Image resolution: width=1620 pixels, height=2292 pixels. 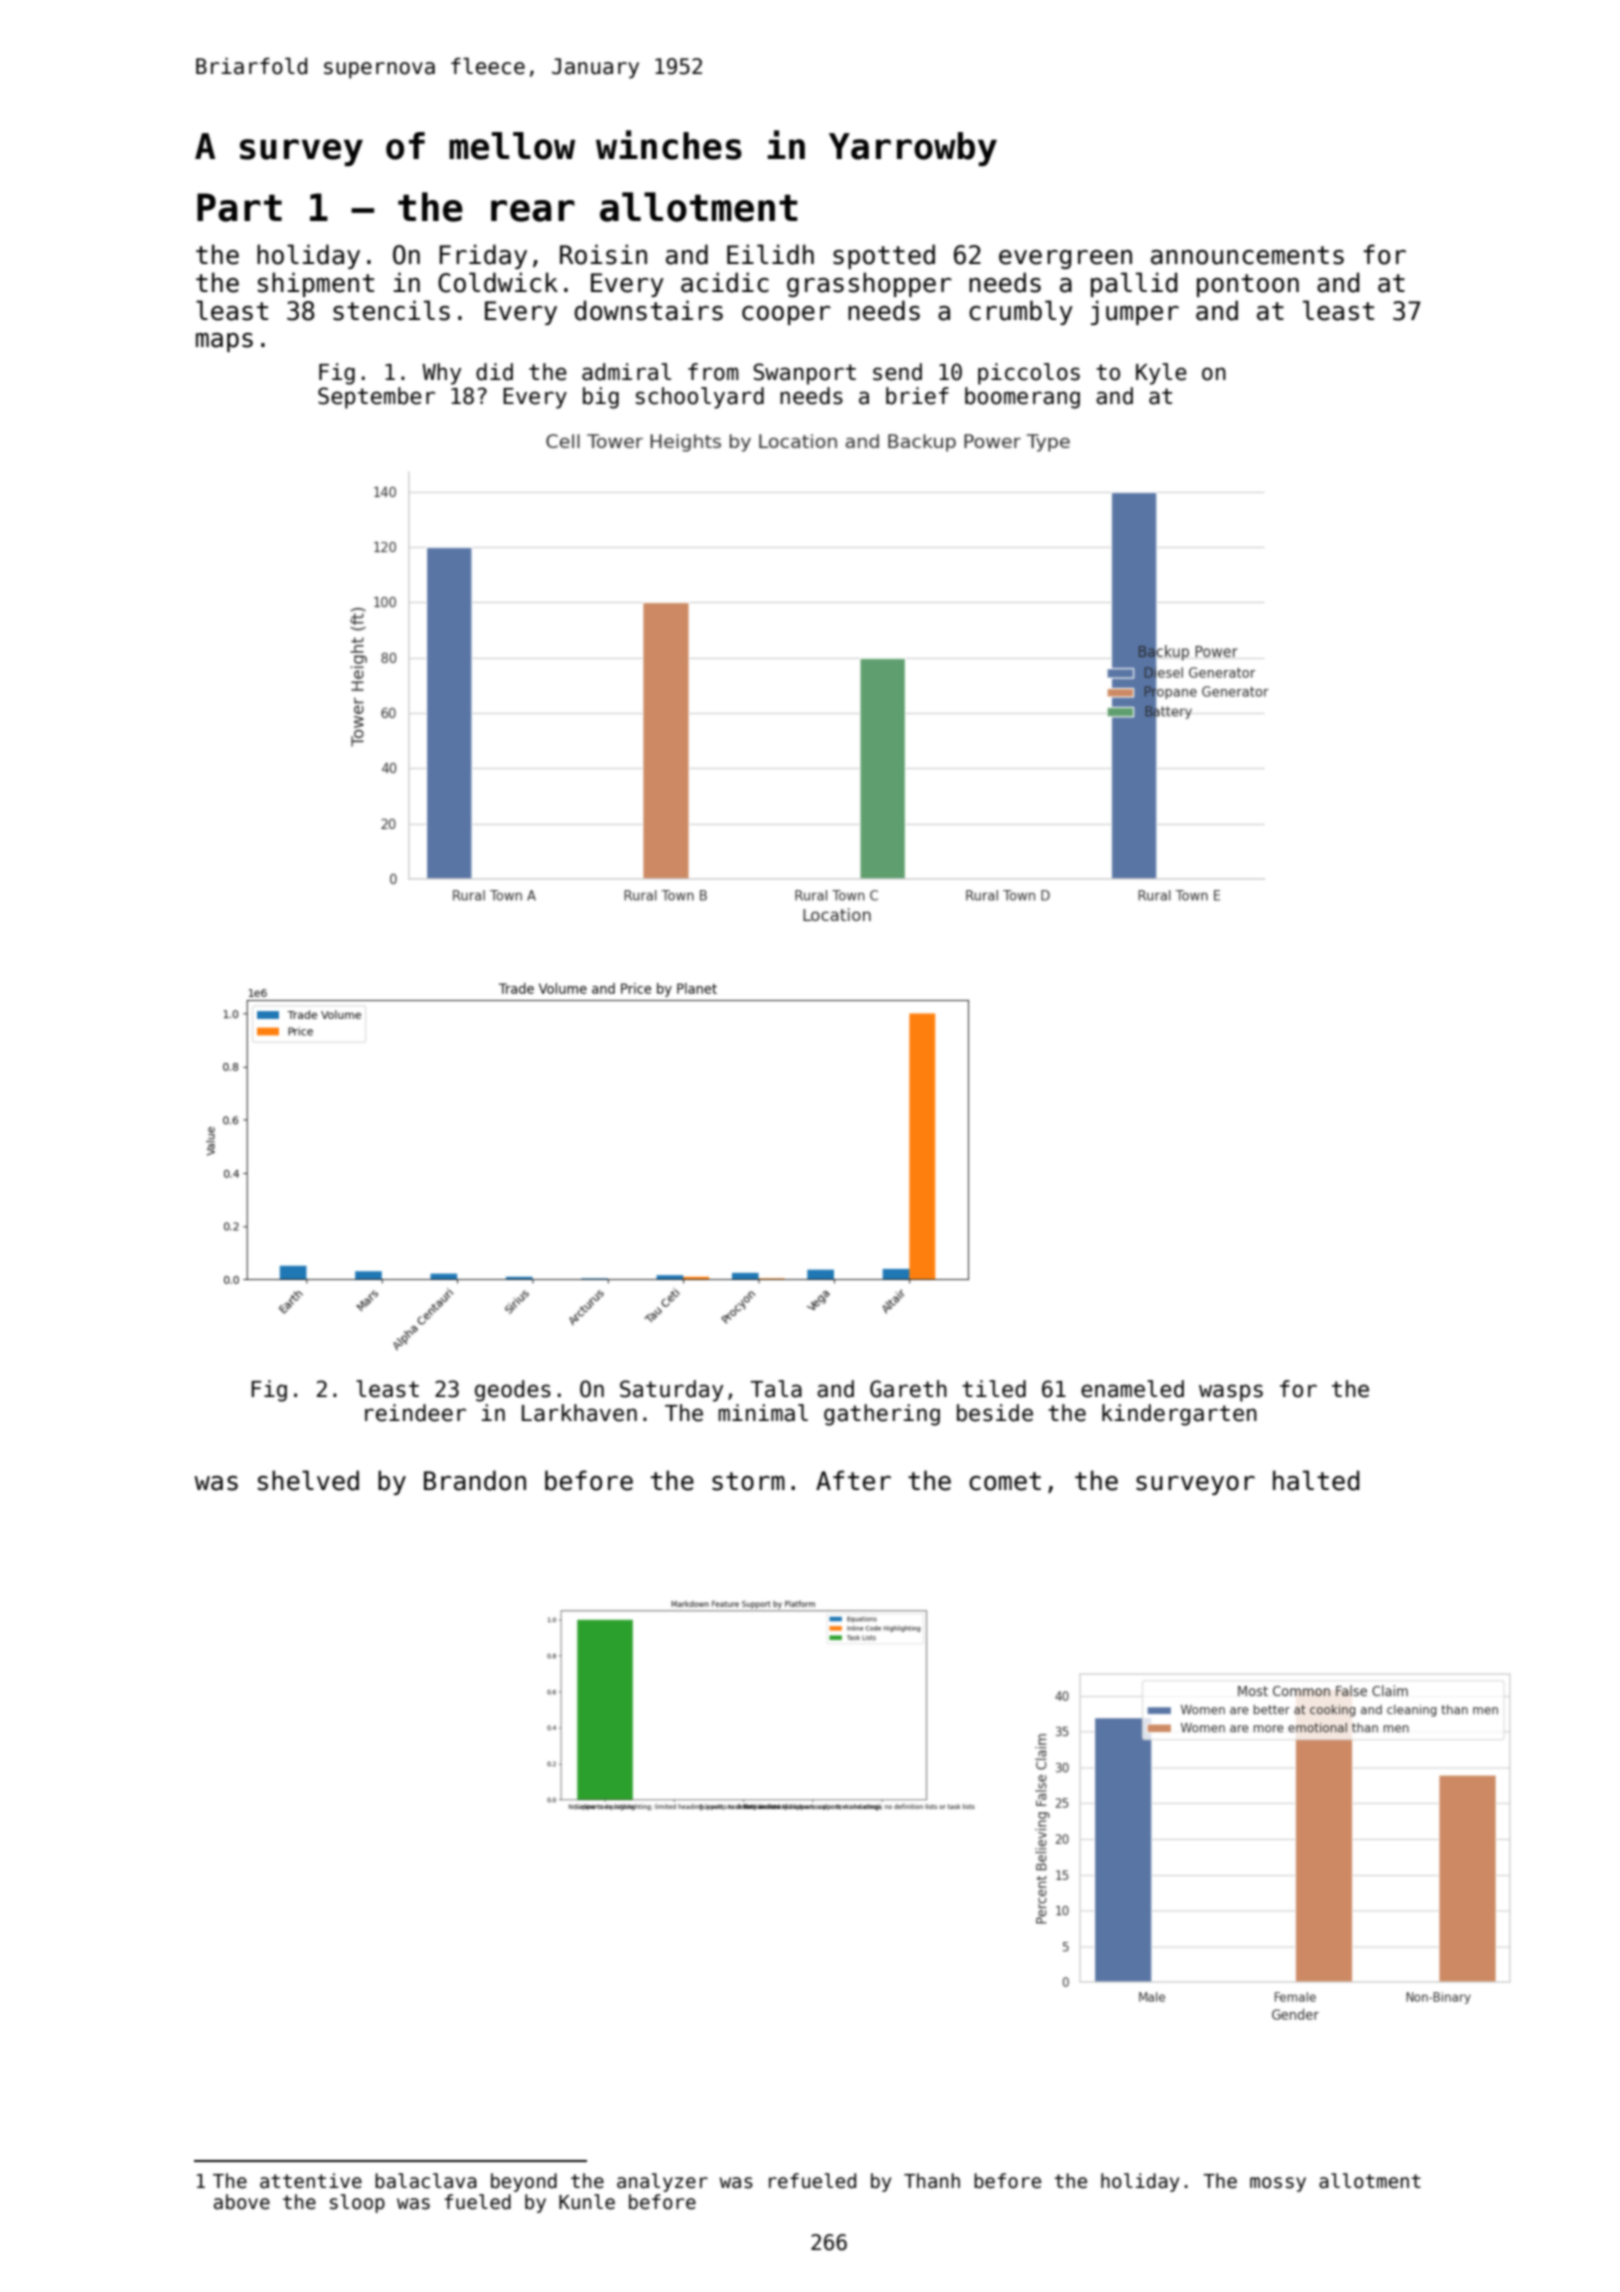 I want to click on big, so click(x=601, y=398).
